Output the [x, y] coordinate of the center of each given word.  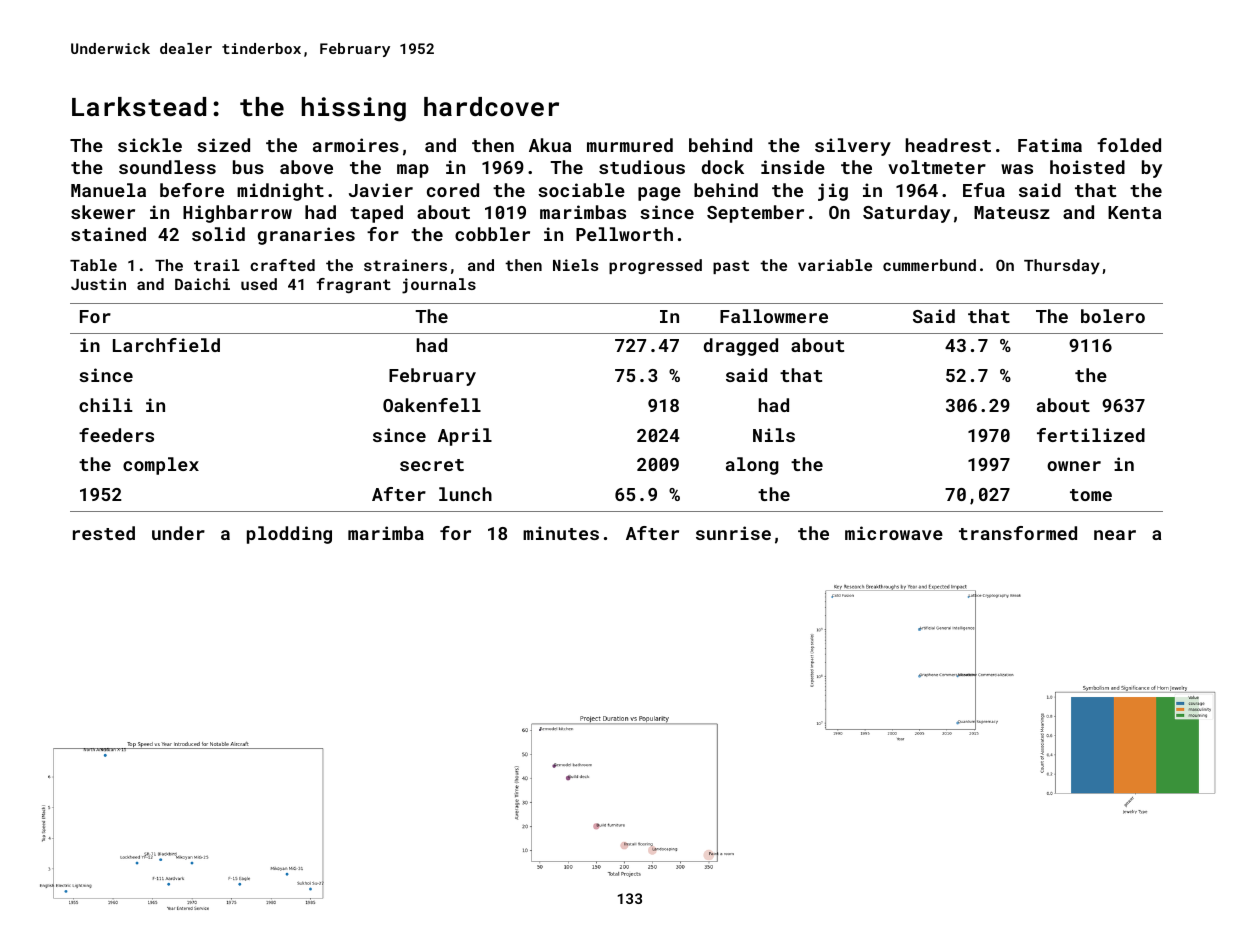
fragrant [353, 285]
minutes [561, 533]
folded [1129, 145]
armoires [356, 145]
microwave [894, 533]
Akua [550, 145]
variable [835, 265]
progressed [655, 266]
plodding [289, 535]
